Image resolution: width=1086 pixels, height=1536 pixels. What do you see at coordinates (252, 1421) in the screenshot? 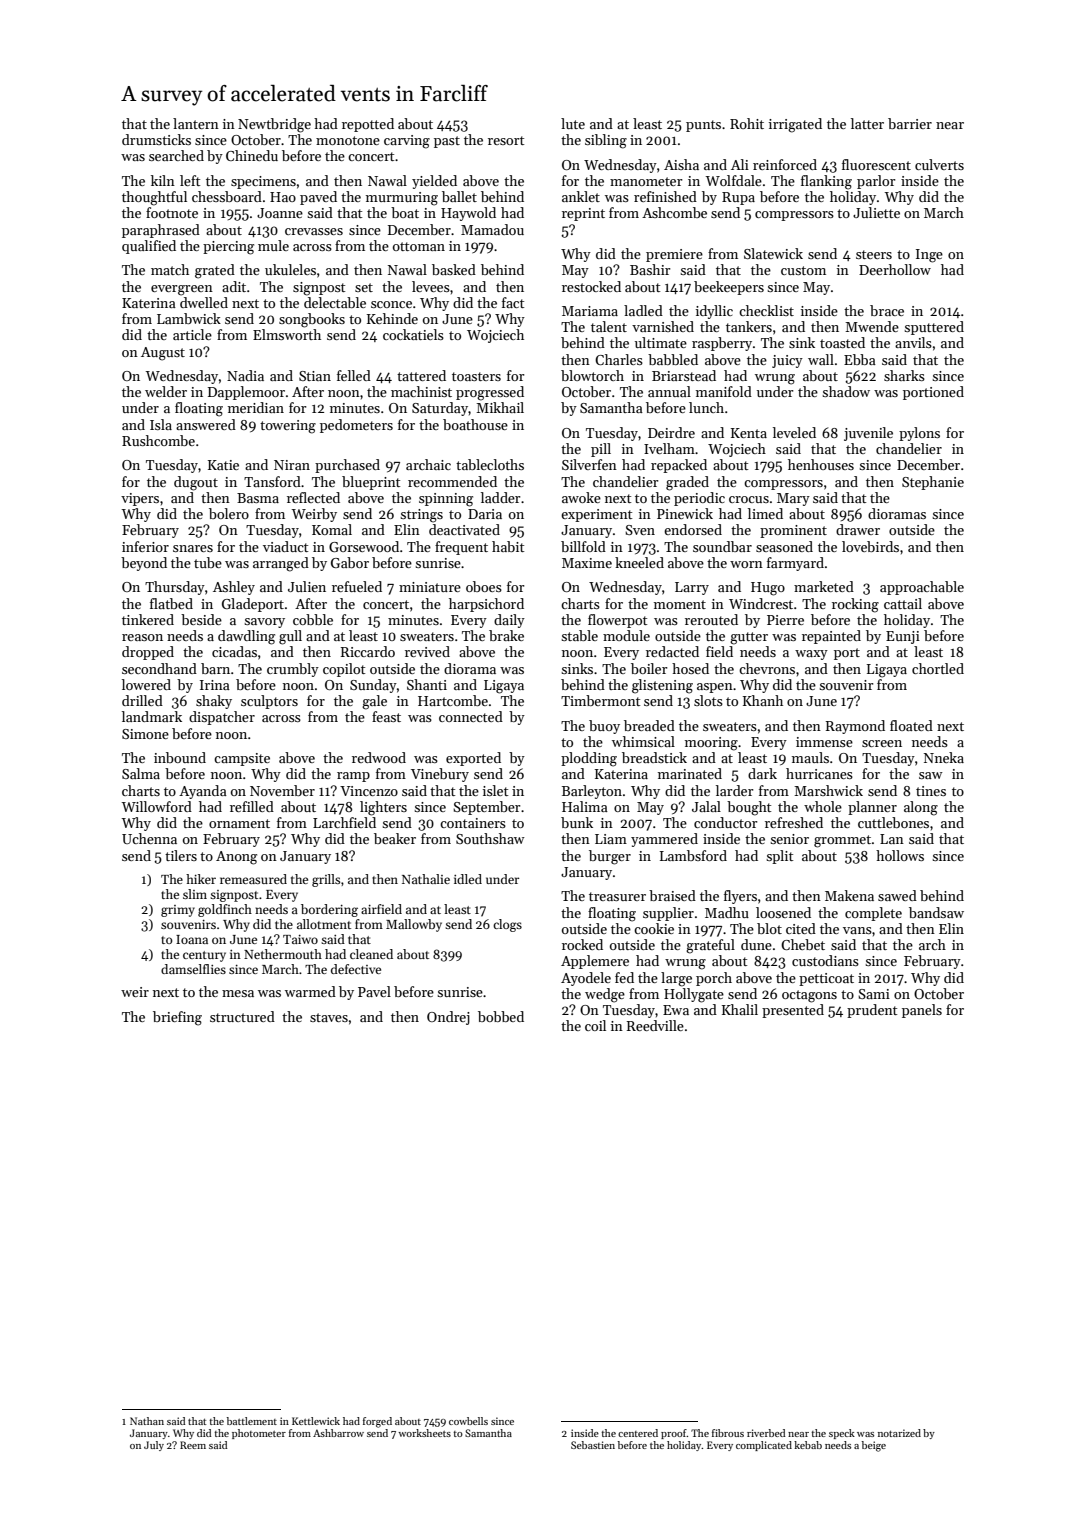
I see `battlement` at bounding box center [252, 1421].
